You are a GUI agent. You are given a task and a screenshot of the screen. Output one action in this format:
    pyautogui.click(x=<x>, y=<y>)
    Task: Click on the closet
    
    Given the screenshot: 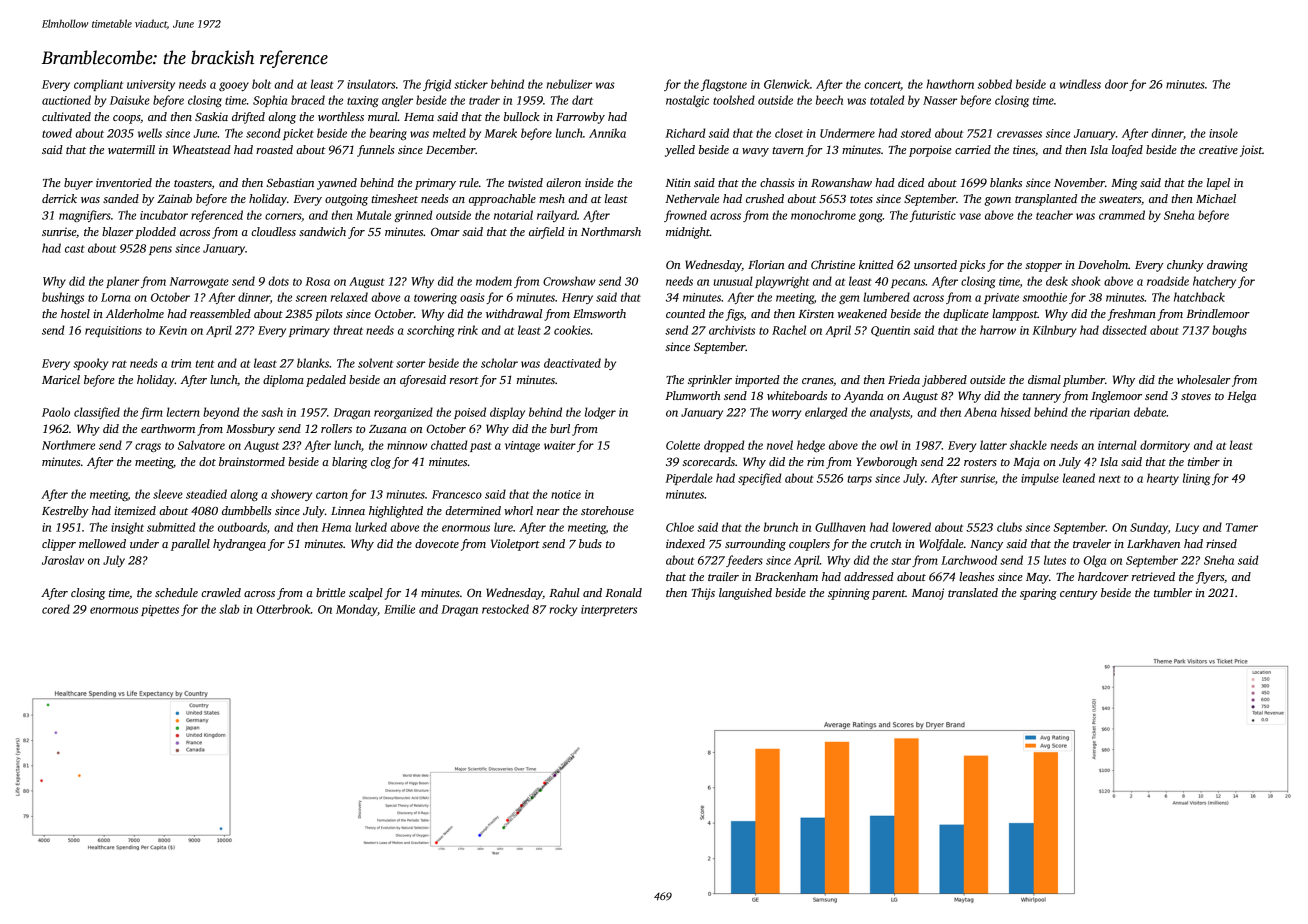 What is the action you would take?
    pyautogui.click(x=789, y=133)
